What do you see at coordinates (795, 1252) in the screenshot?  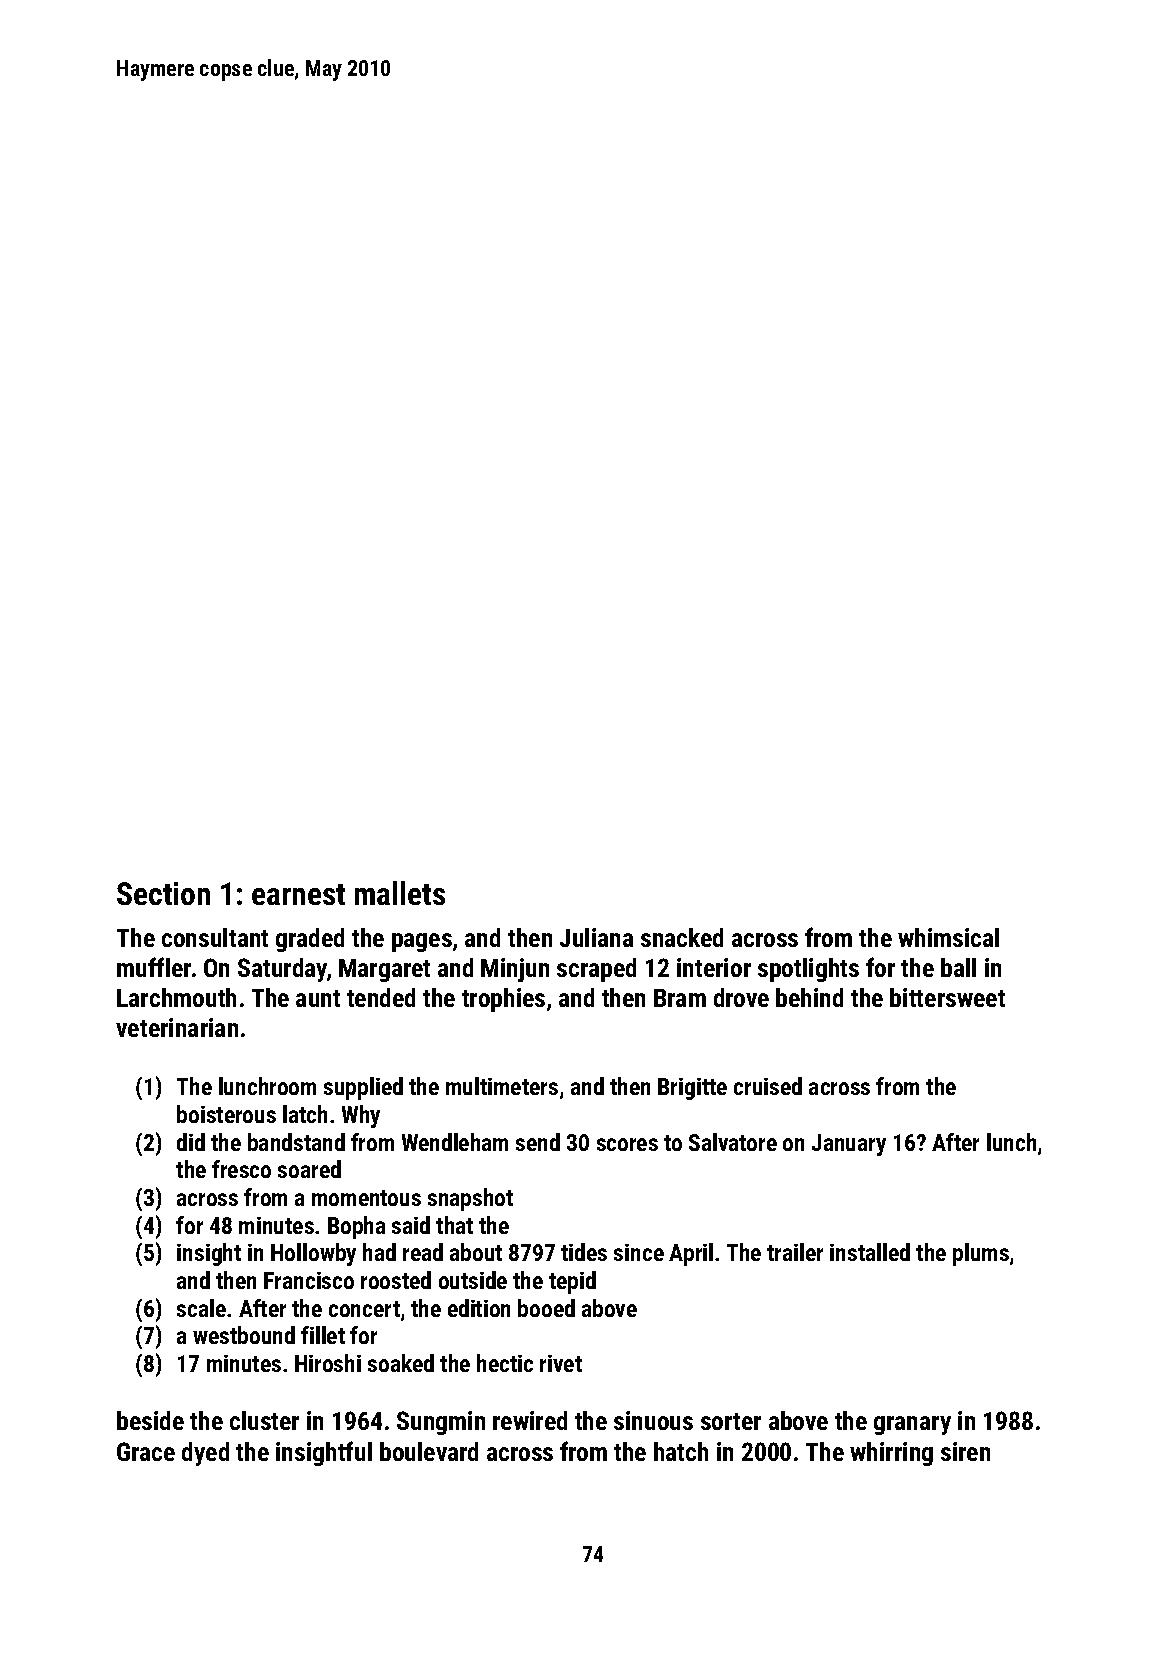 I see `trailer` at bounding box center [795, 1252].
